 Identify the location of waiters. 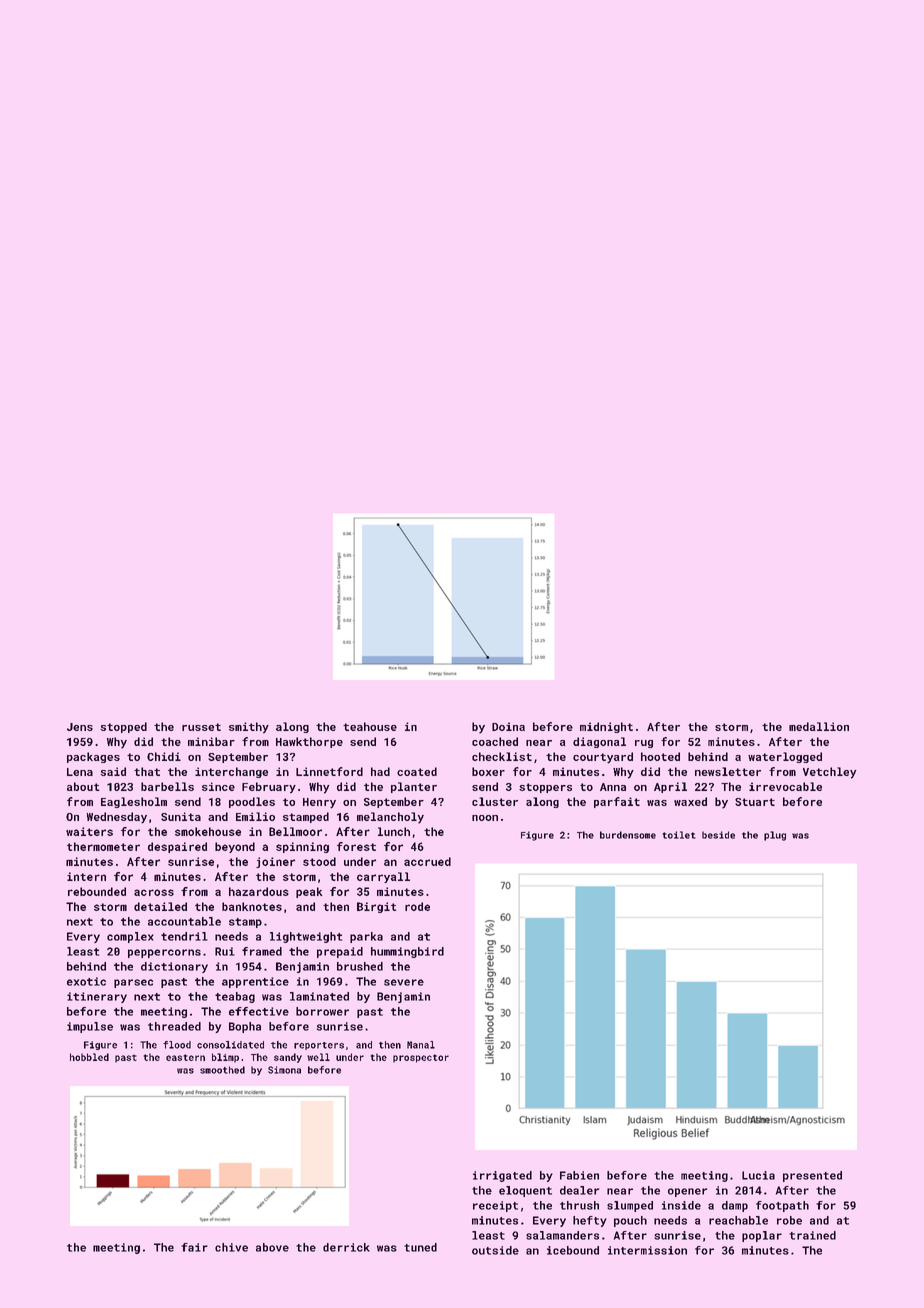
(89, 831).
